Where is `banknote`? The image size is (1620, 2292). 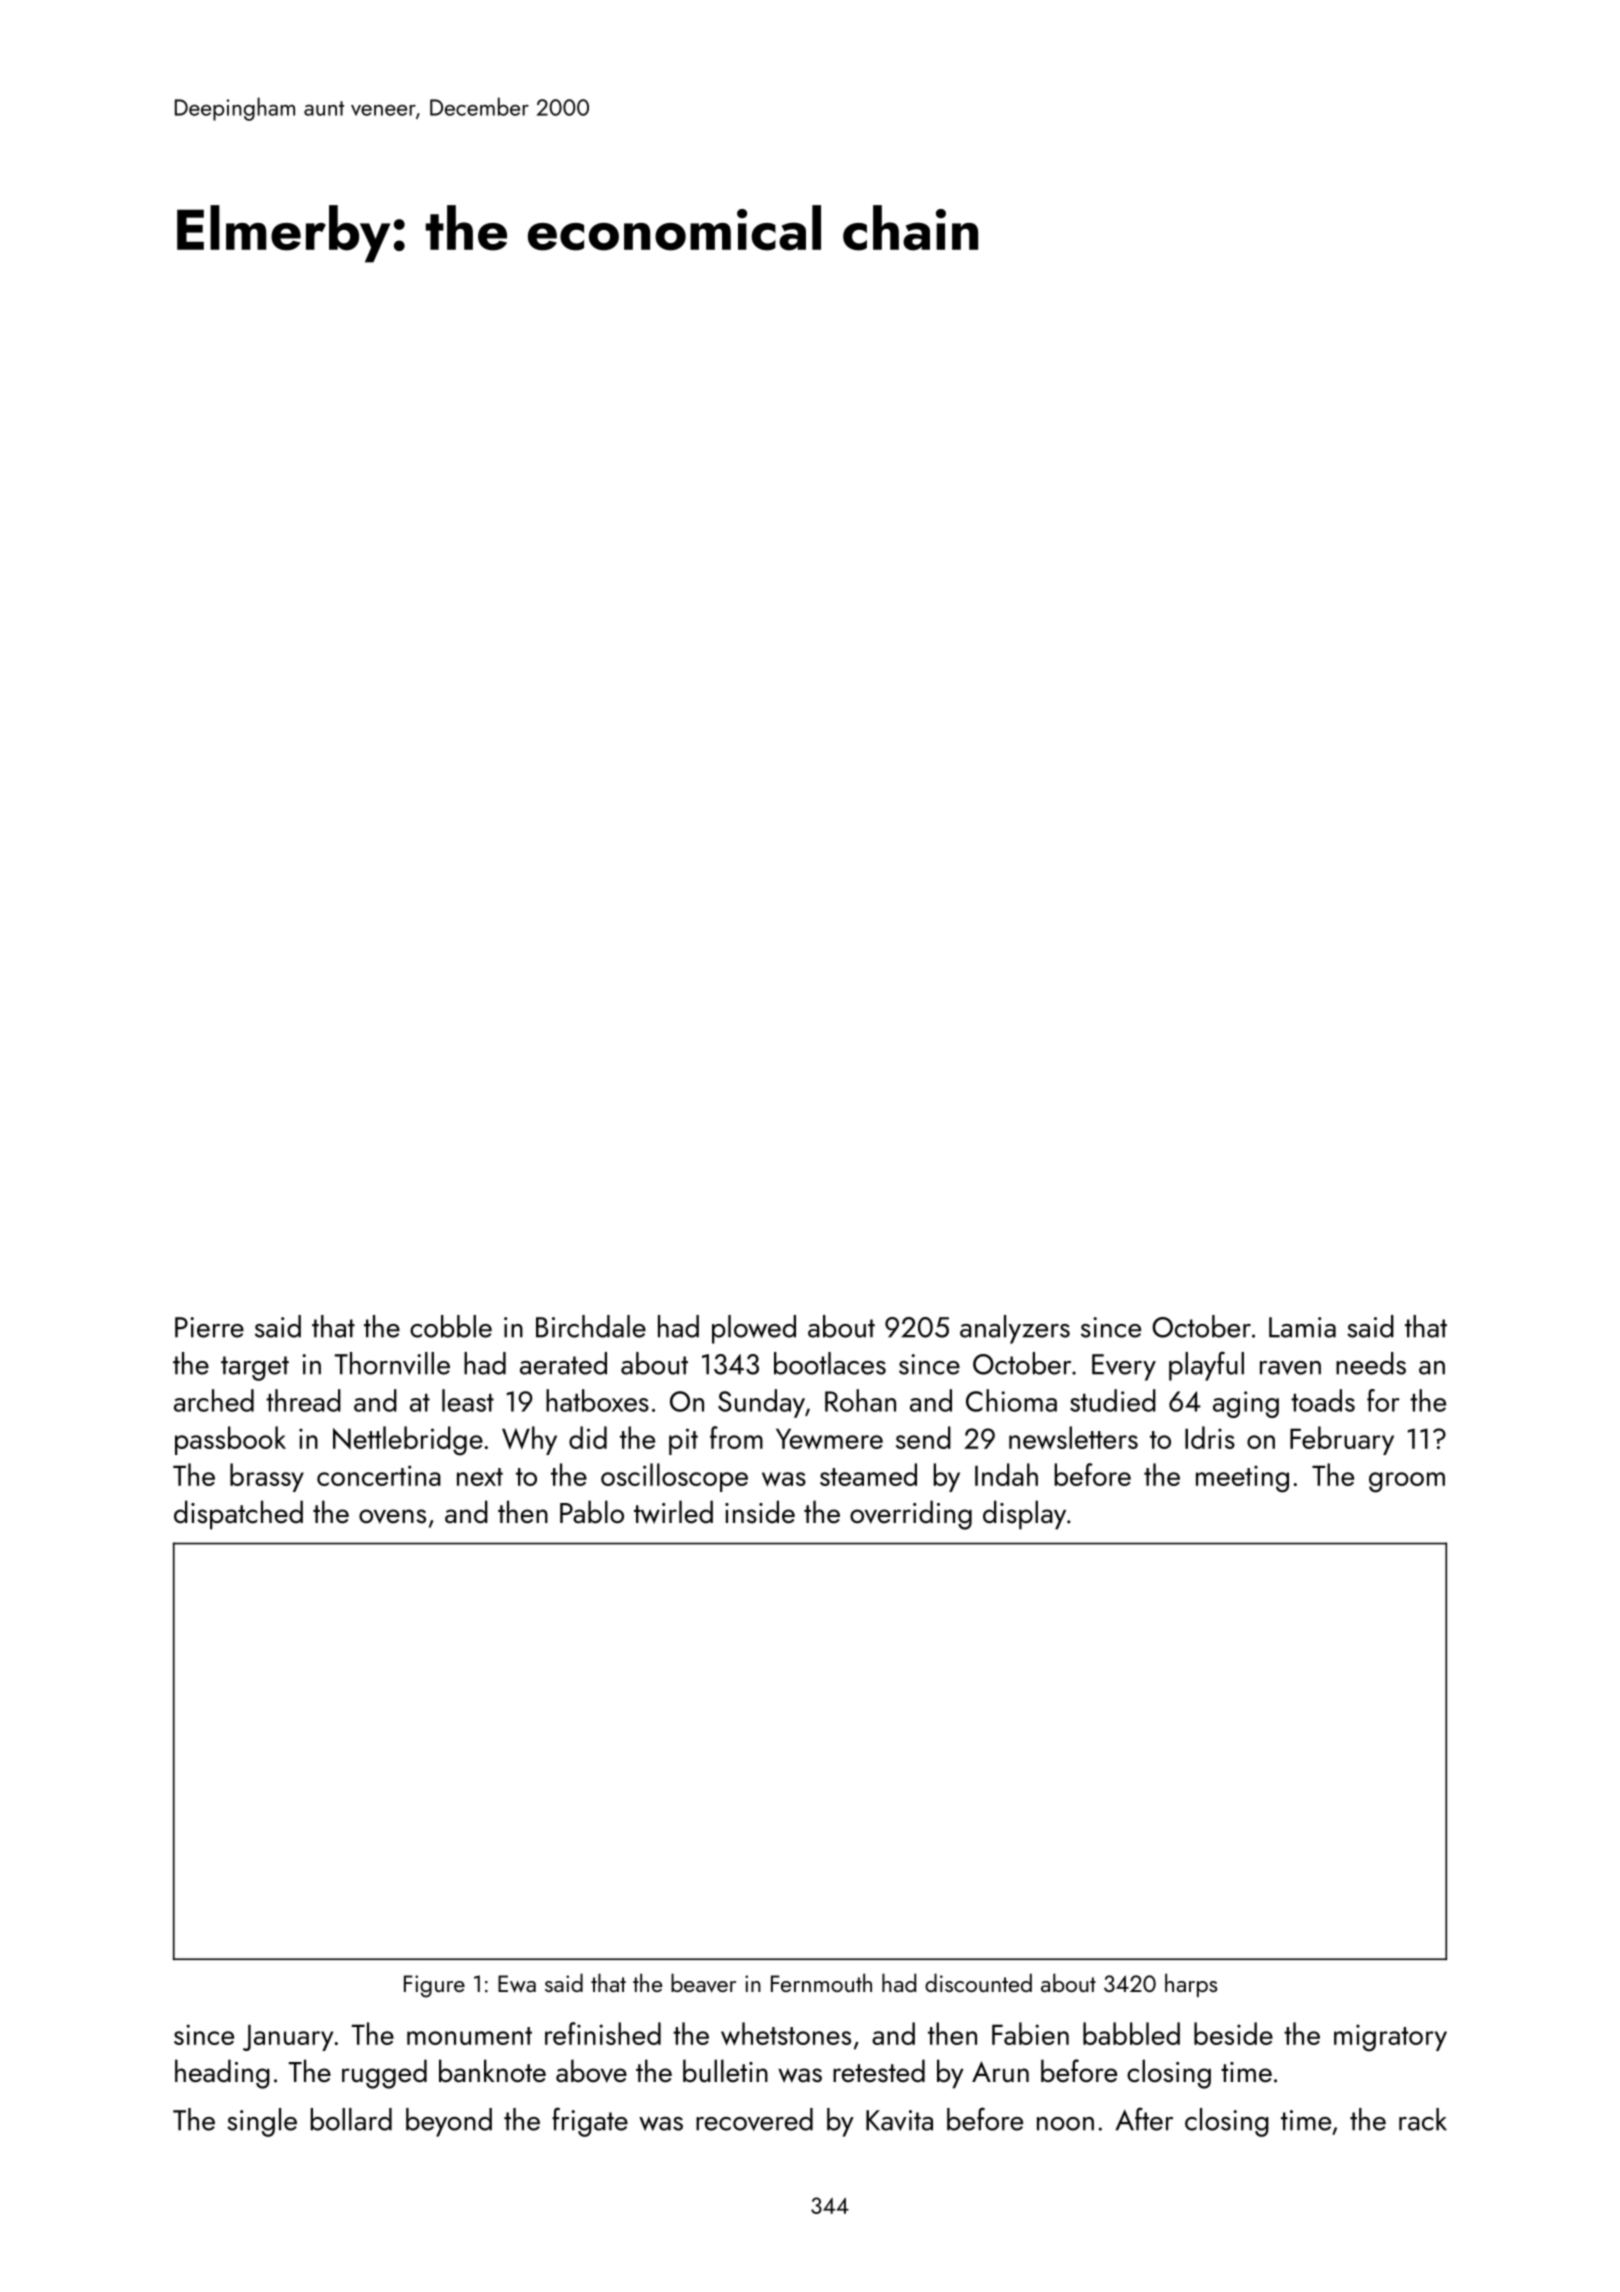
banknote is located at coordinates (492, 2071).
